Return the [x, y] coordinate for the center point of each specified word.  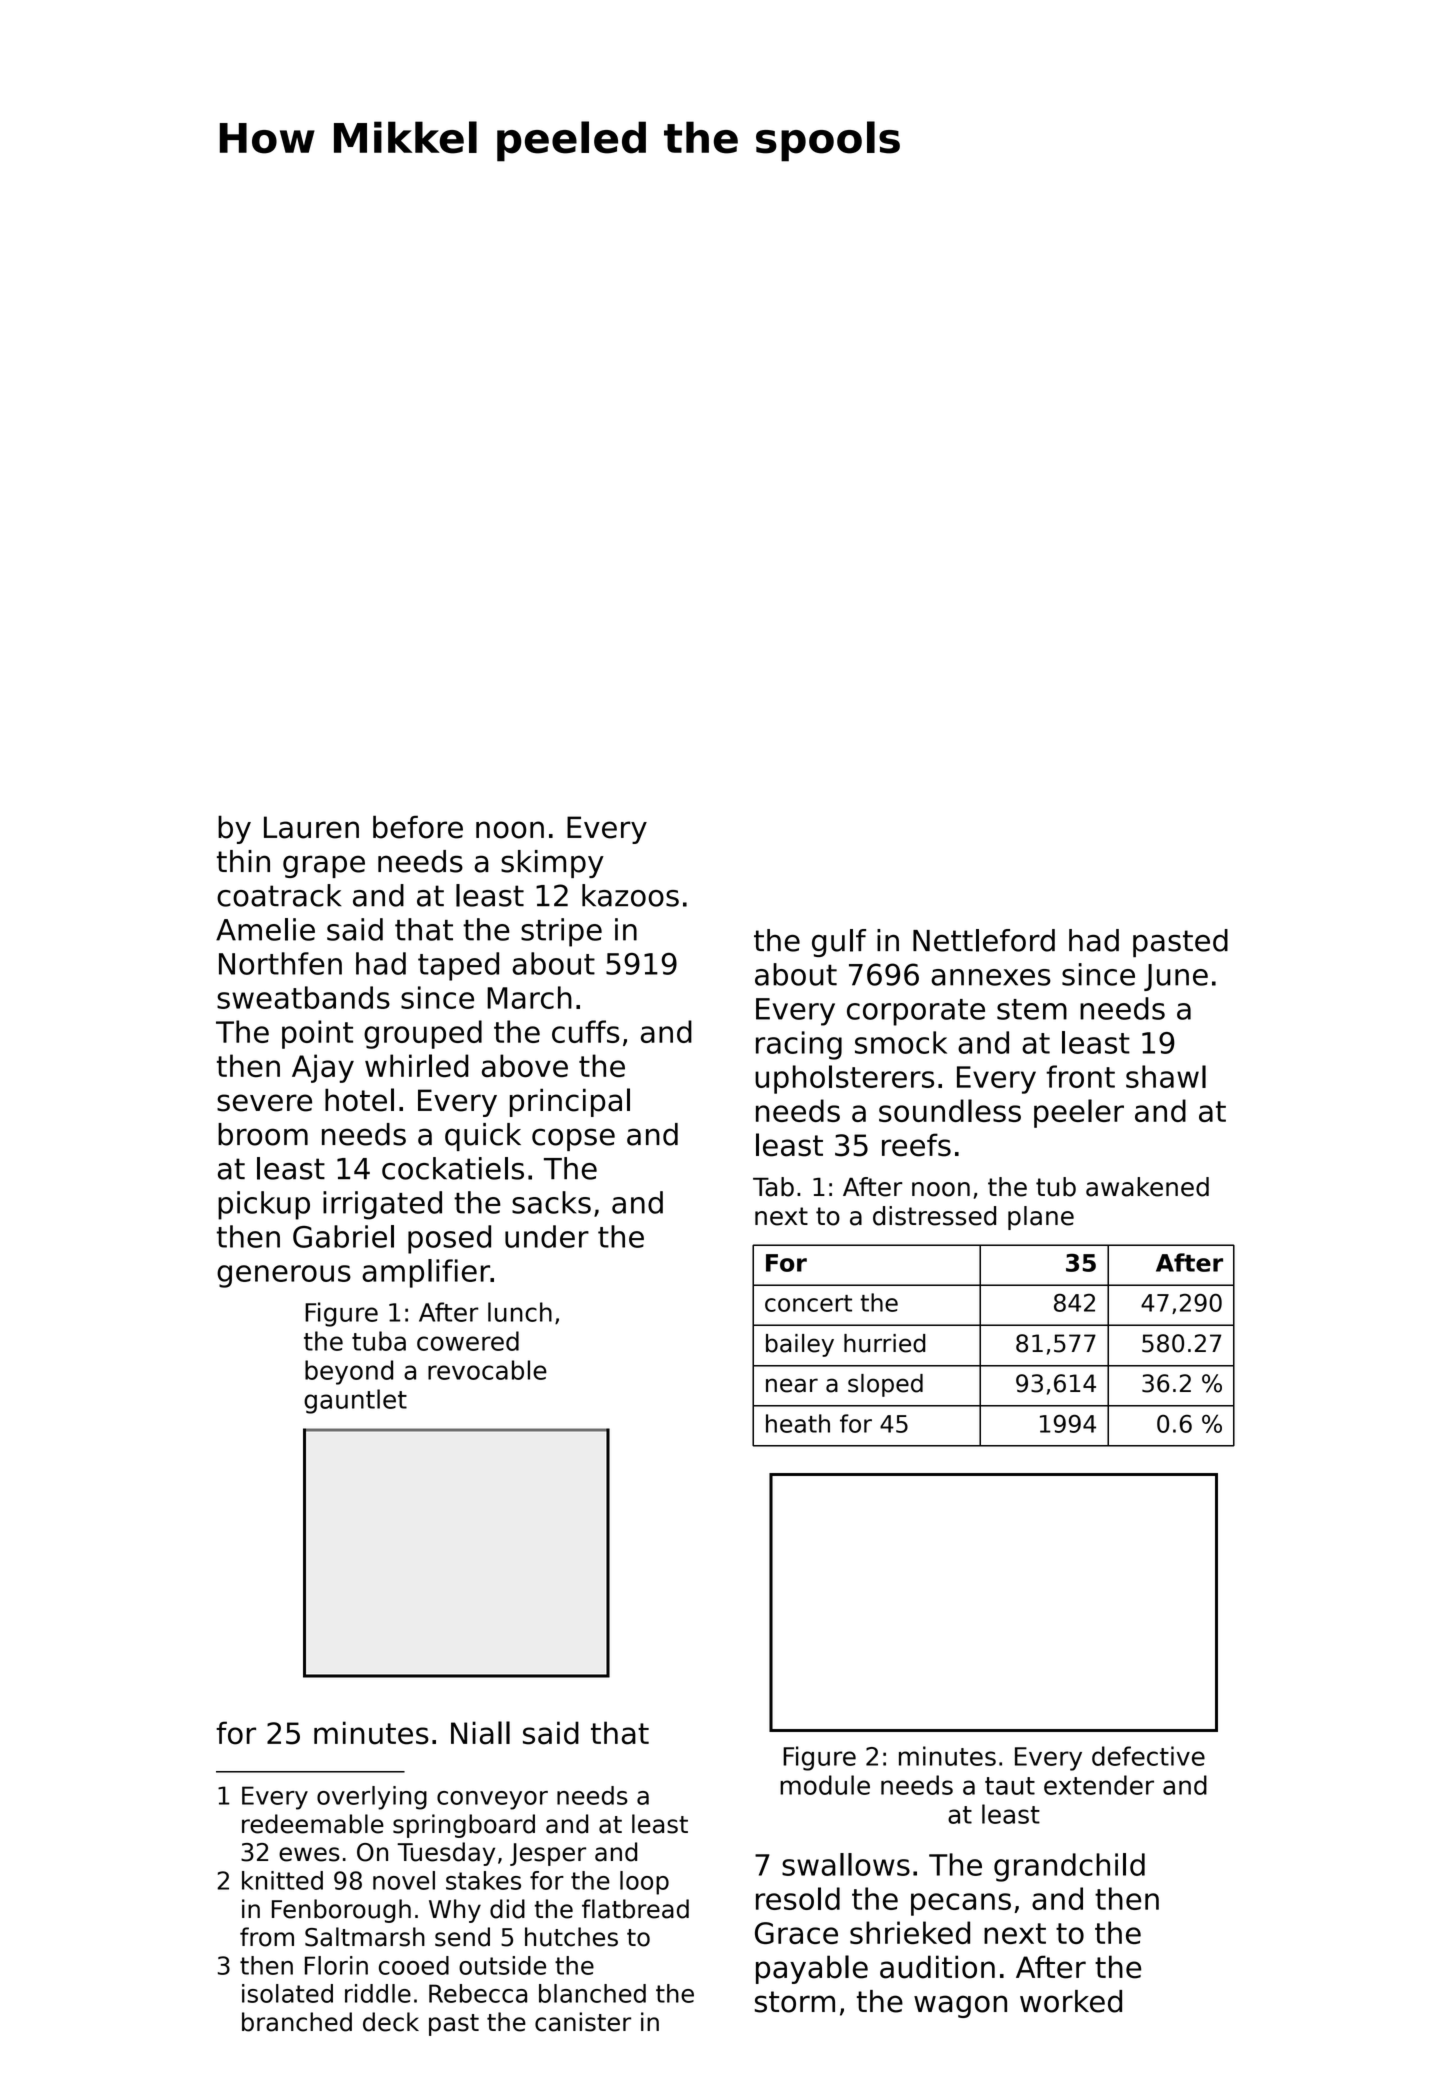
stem [1032, 1009]
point [317, 1034]
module [825, 1785]
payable [812, 1969]
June [1176, 977]
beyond [349, 1372]
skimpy [552, 864]
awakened [1147, 1187]
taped [458, 966]
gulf [839, 943]
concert [808, 1303]
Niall [480, 1733]
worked [1071, 2001]
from [267, 1937]
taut [1010, 1786]
